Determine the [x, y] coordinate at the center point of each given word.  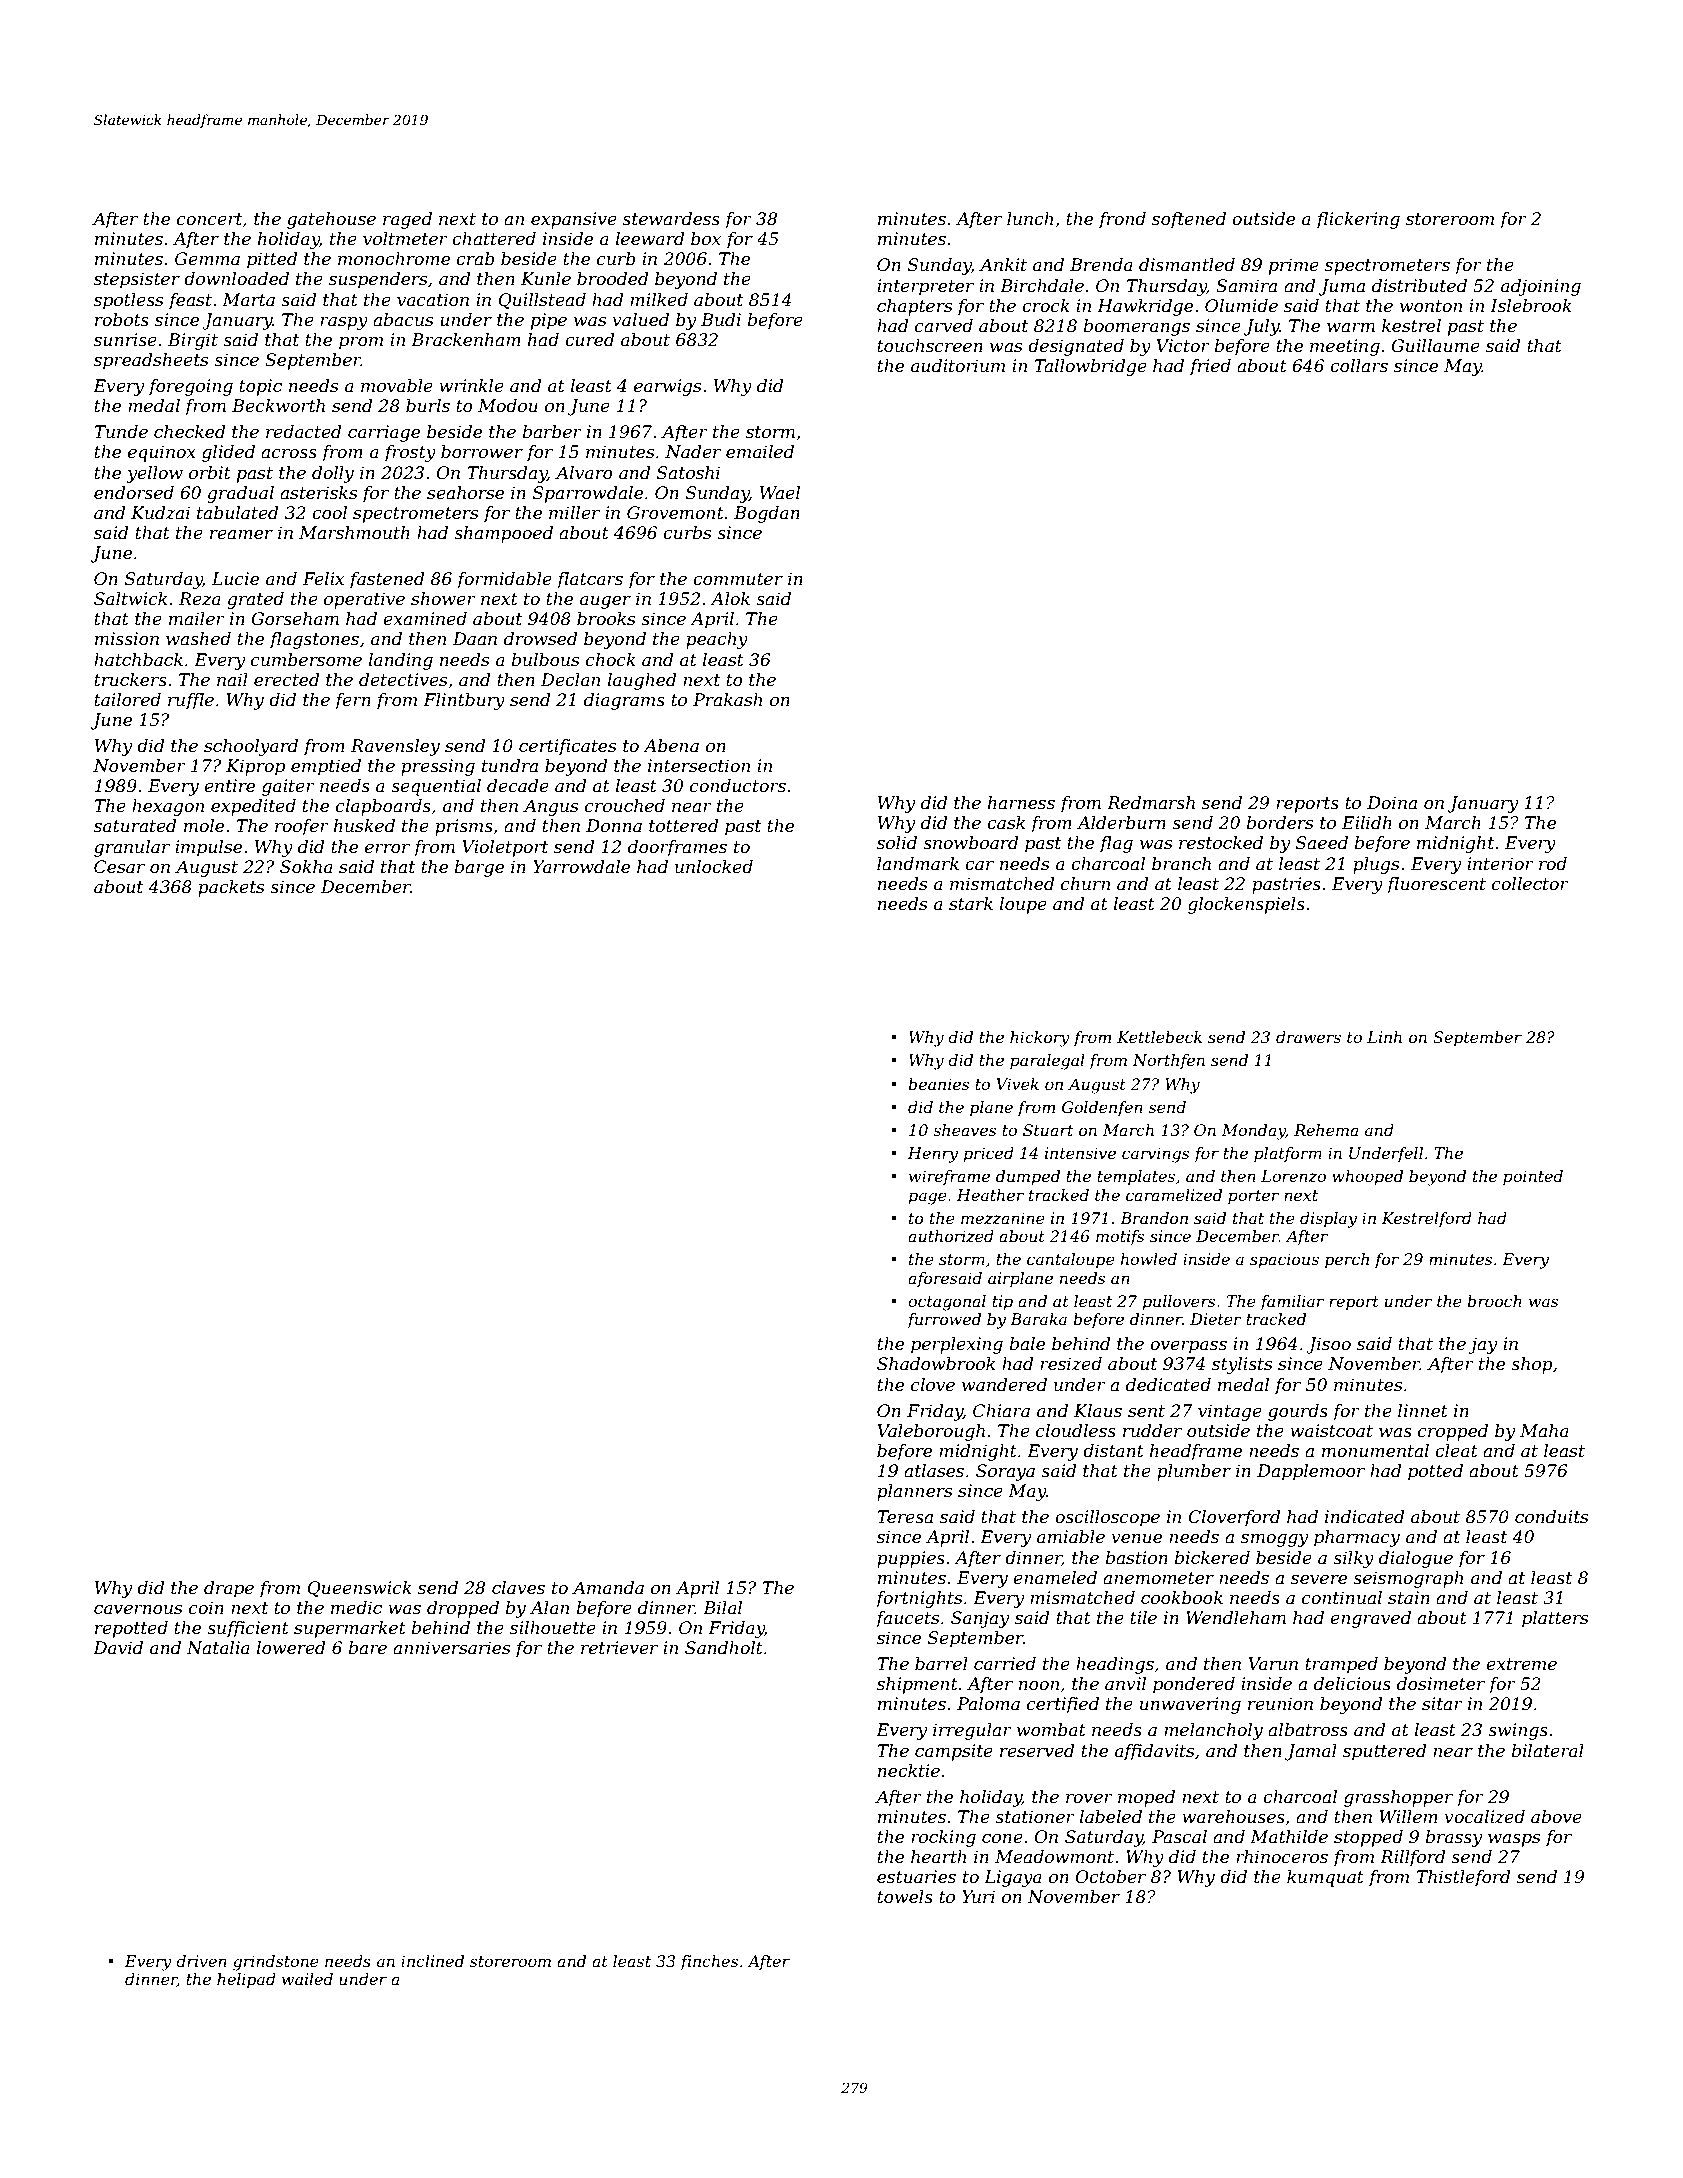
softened [1189, 220]
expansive [574, 220]
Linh [1384, 1037]
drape [229, 1589]
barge [479, 868]
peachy [717, 640]
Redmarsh [1151, 803]
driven [201, 1961]
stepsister [137, 280]
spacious [1284, 1261]
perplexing [957, 1345]
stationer [1035, 1817]
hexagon [168, 807]
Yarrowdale [581, 866]
